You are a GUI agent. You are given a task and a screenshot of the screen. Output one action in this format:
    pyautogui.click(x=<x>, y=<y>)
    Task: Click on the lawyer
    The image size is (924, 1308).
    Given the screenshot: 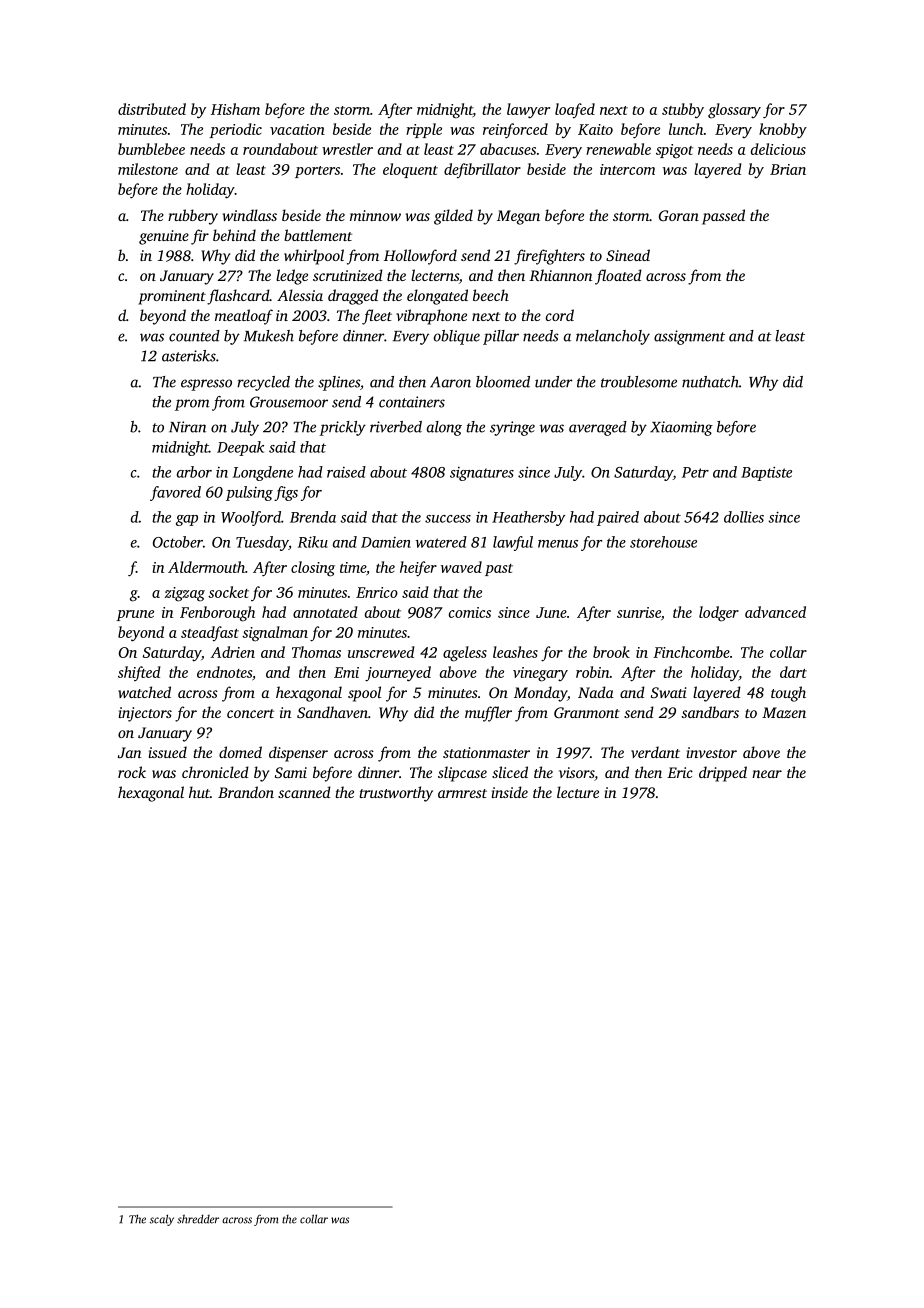 What is the action you would take?
    pyautogui.click(x=528, y=111)
